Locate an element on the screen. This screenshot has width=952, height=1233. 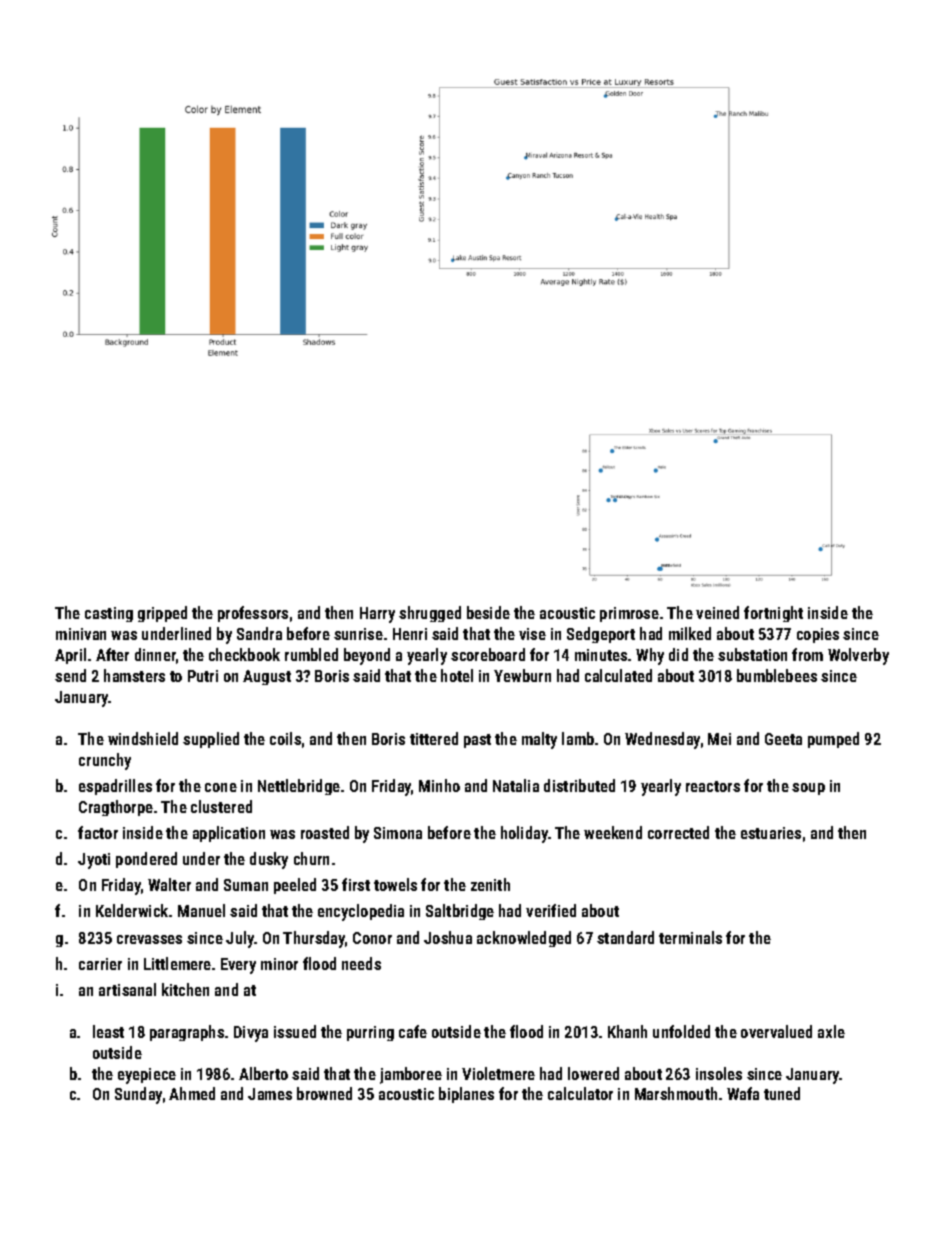
Wolverby is located at coordinates (858, 656).
